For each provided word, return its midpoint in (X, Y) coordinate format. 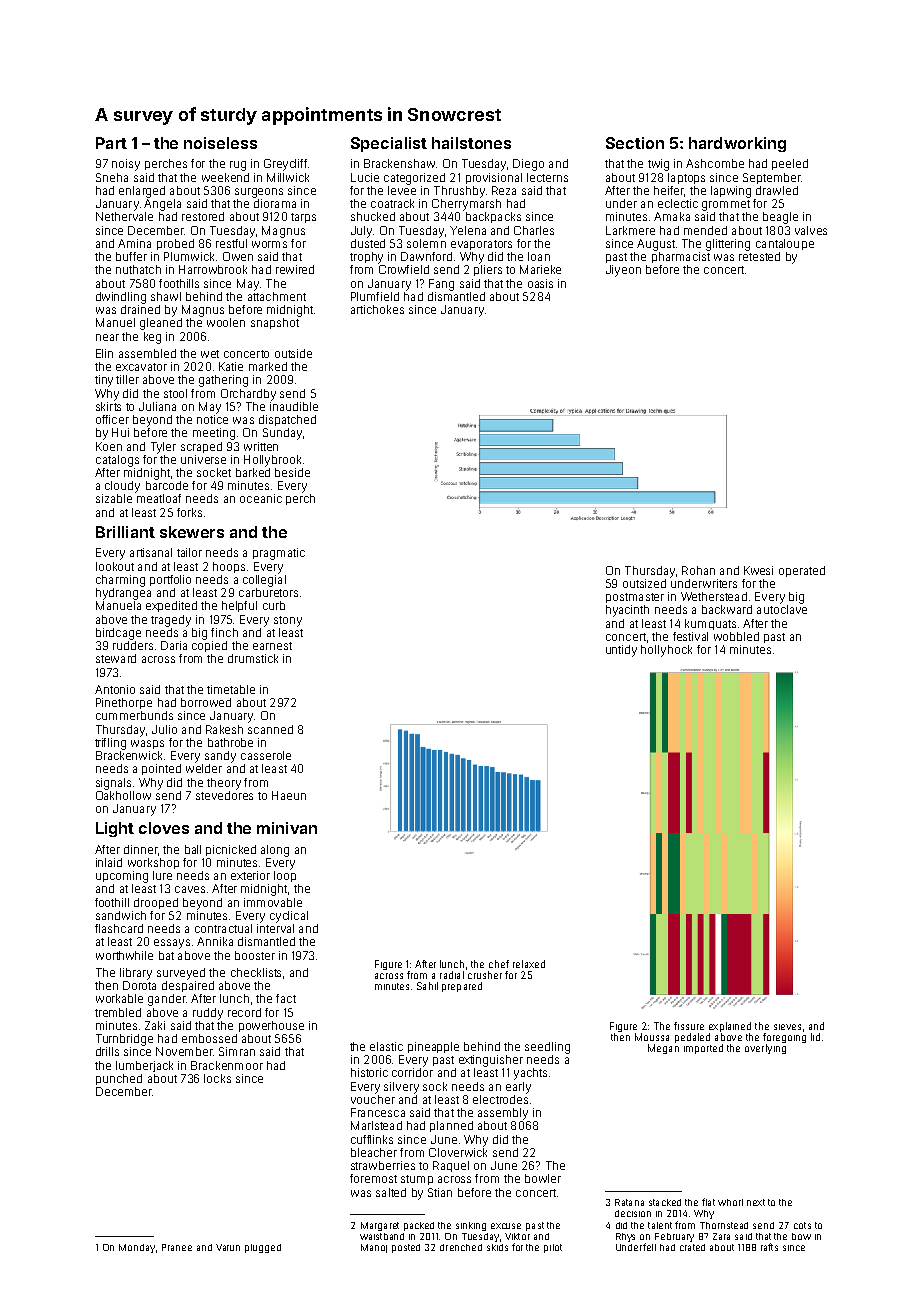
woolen (226, 322)
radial (452, 975)
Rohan (698, 570)
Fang (441, 285)
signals (113, 784)
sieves (787, 1027)
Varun (228, 1247)
